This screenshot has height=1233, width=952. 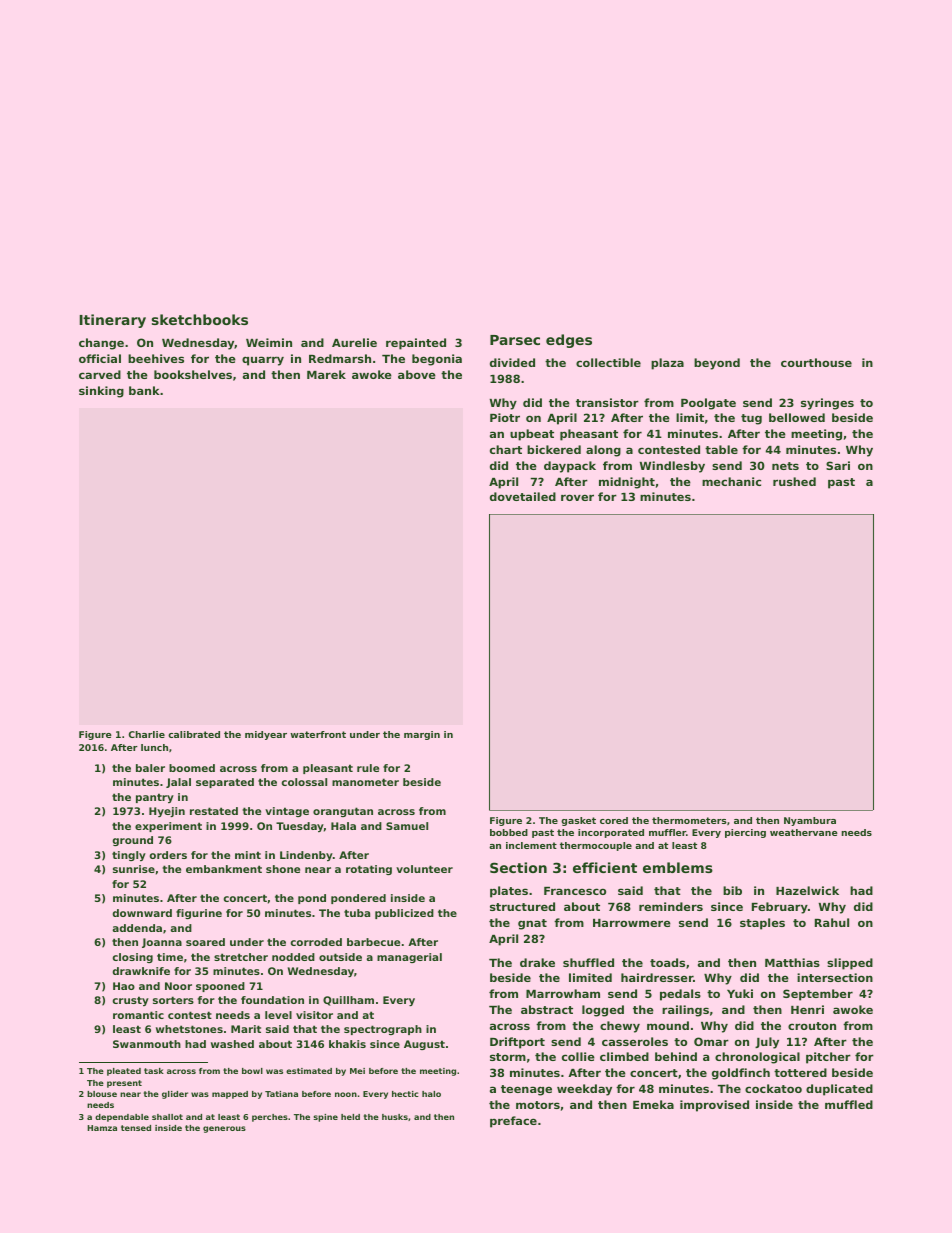 I want to click on Charlie, so click(x=147, y=734).
